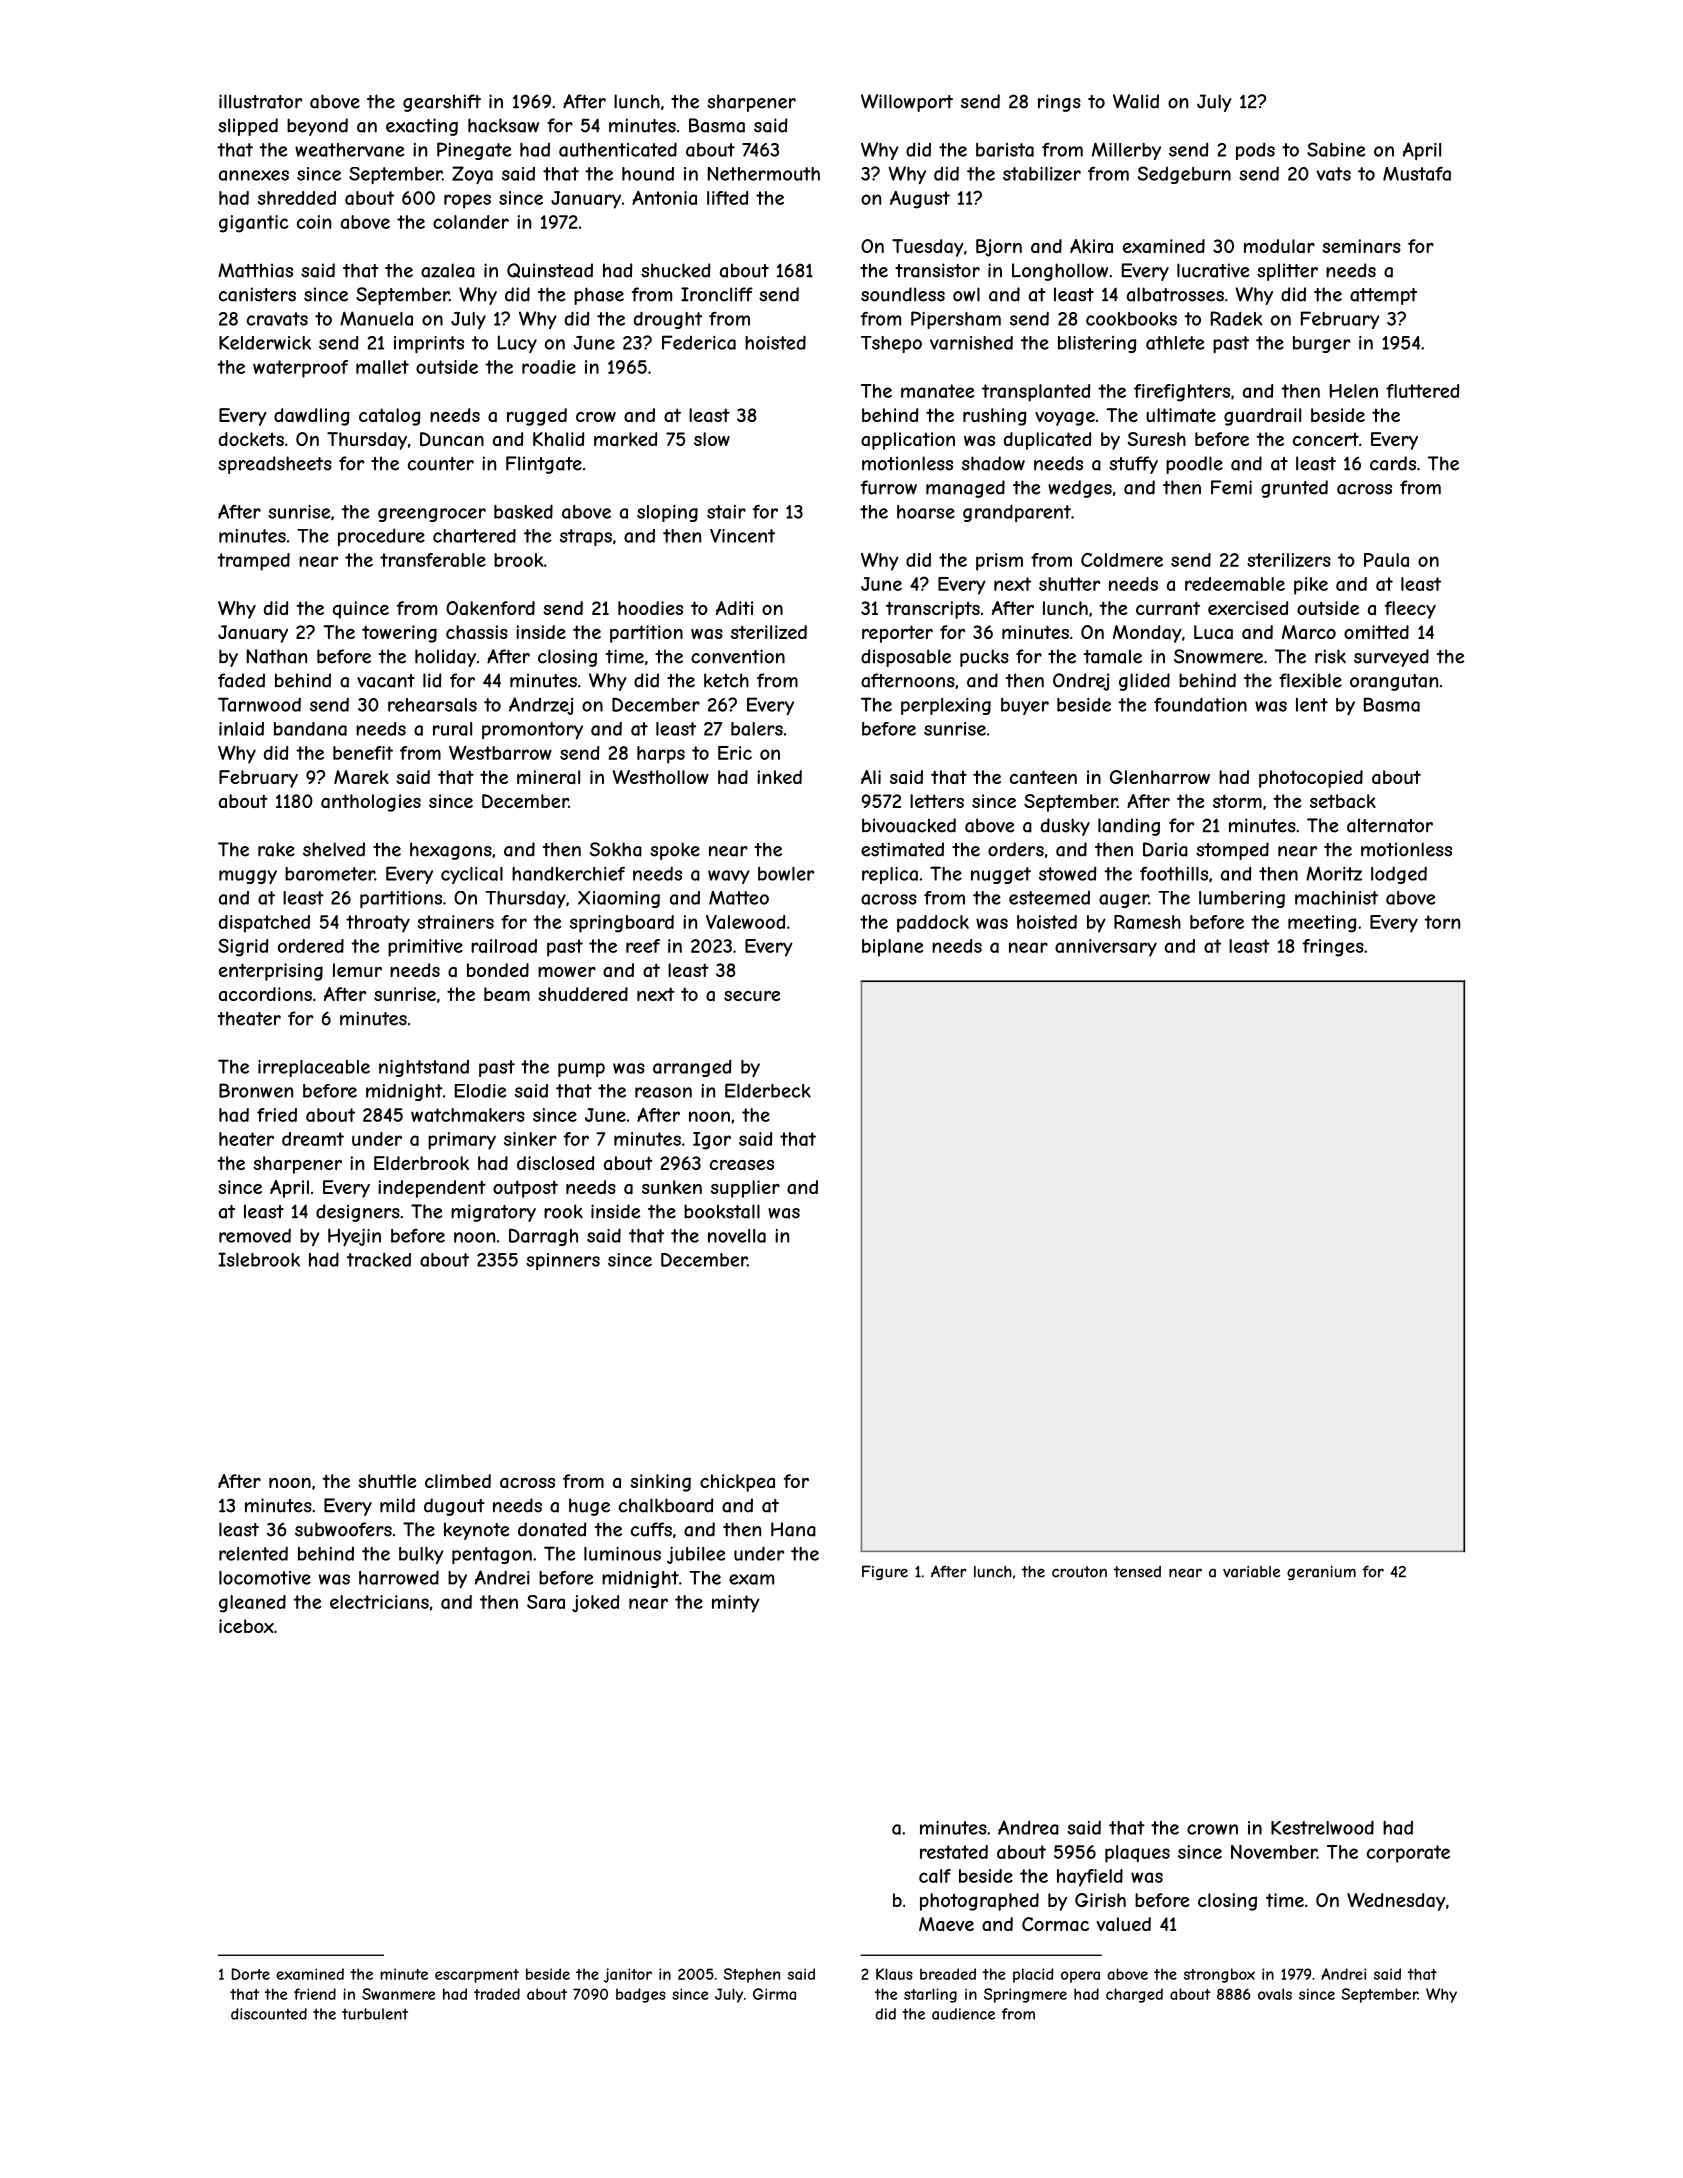  I want to click on ovals, so click(1275, 1994).
